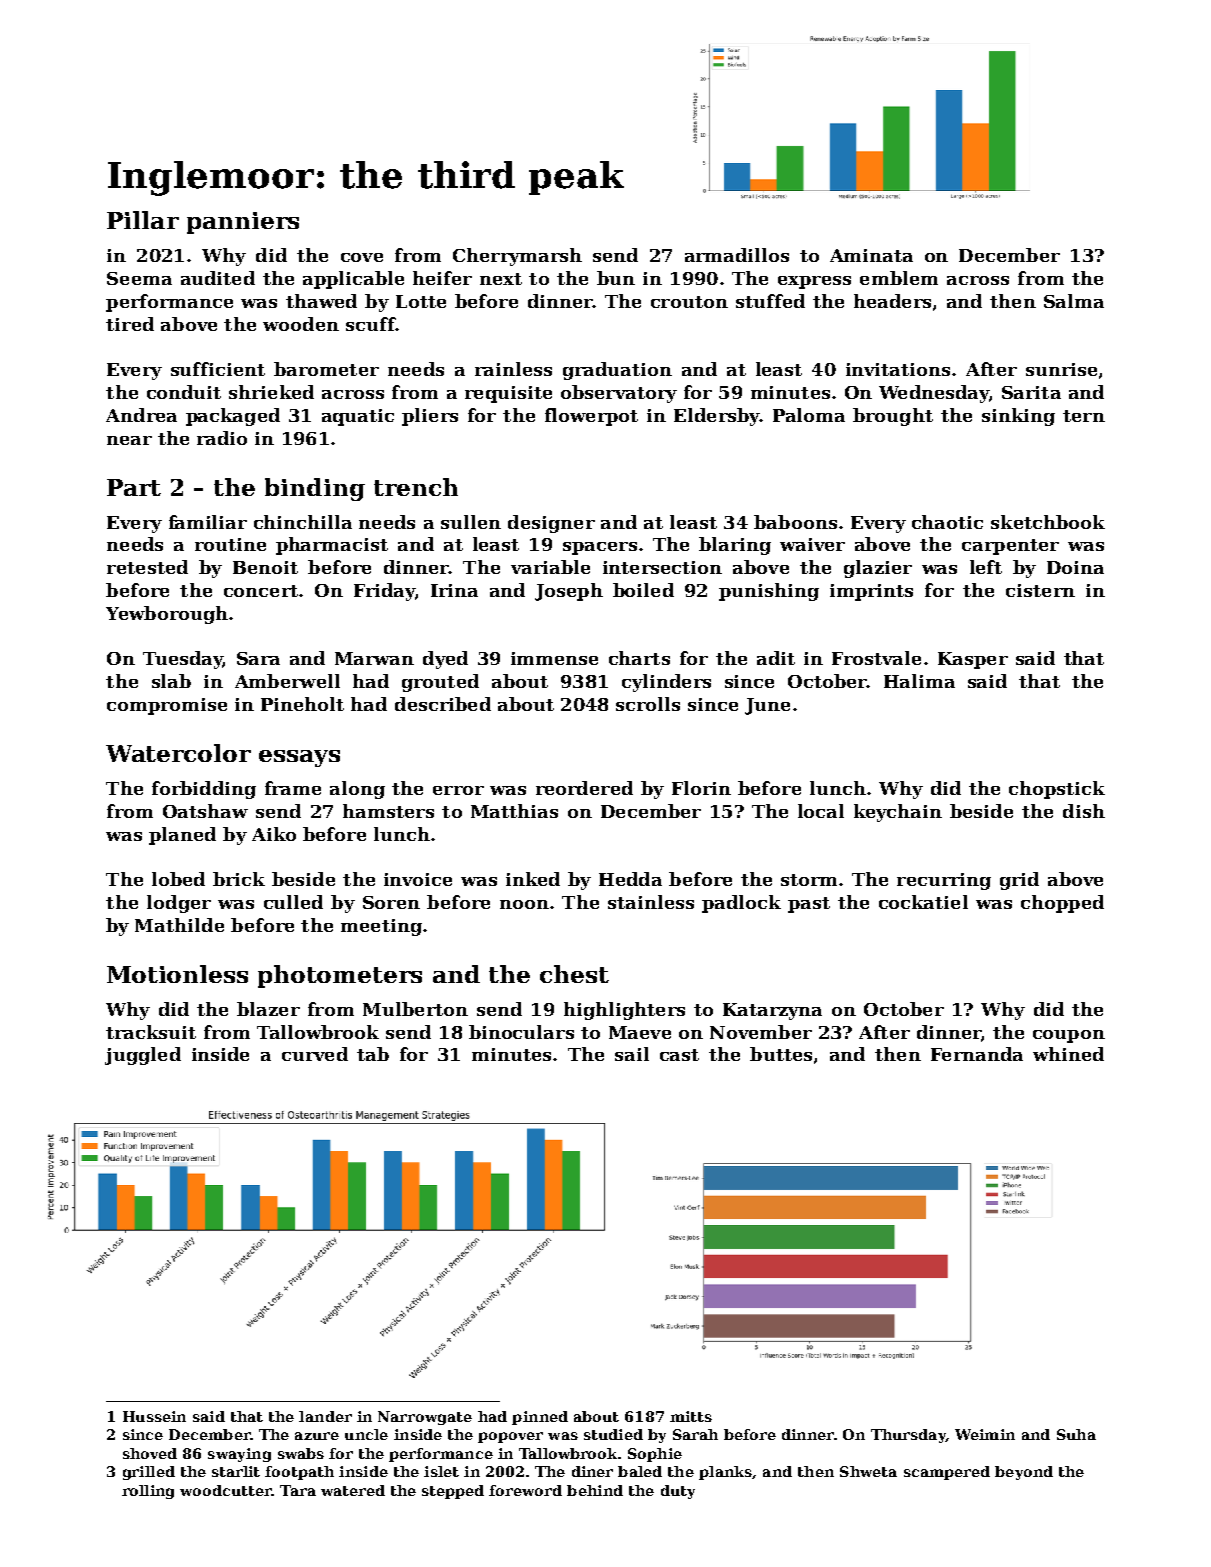 The height and width of the image is (1567, 1211). Describe the element at coordinates (425, 1418) in the image. I see `Narrowgate` at that location.
